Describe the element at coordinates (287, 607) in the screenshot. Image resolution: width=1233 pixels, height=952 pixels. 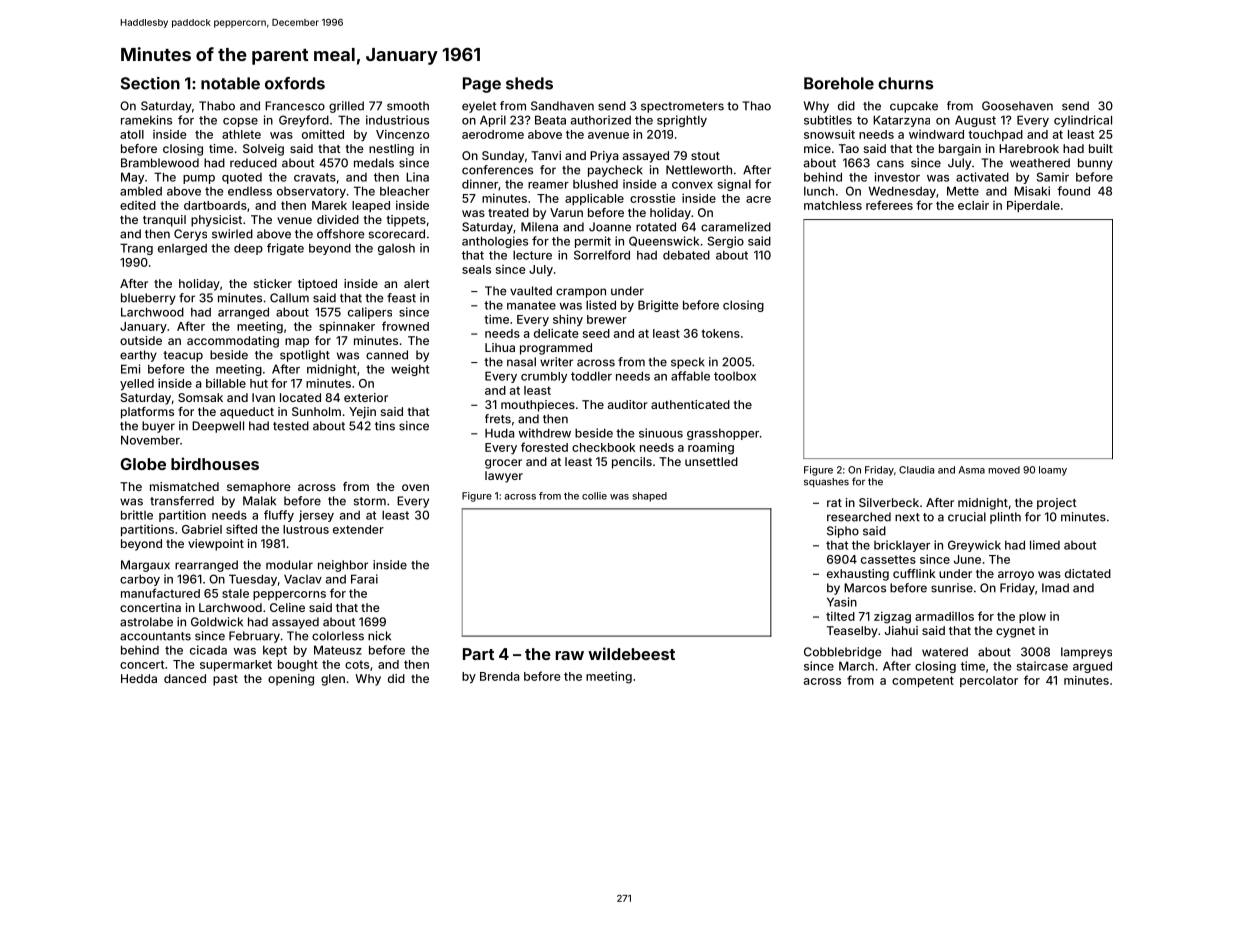
I see `Celine` at that location.
